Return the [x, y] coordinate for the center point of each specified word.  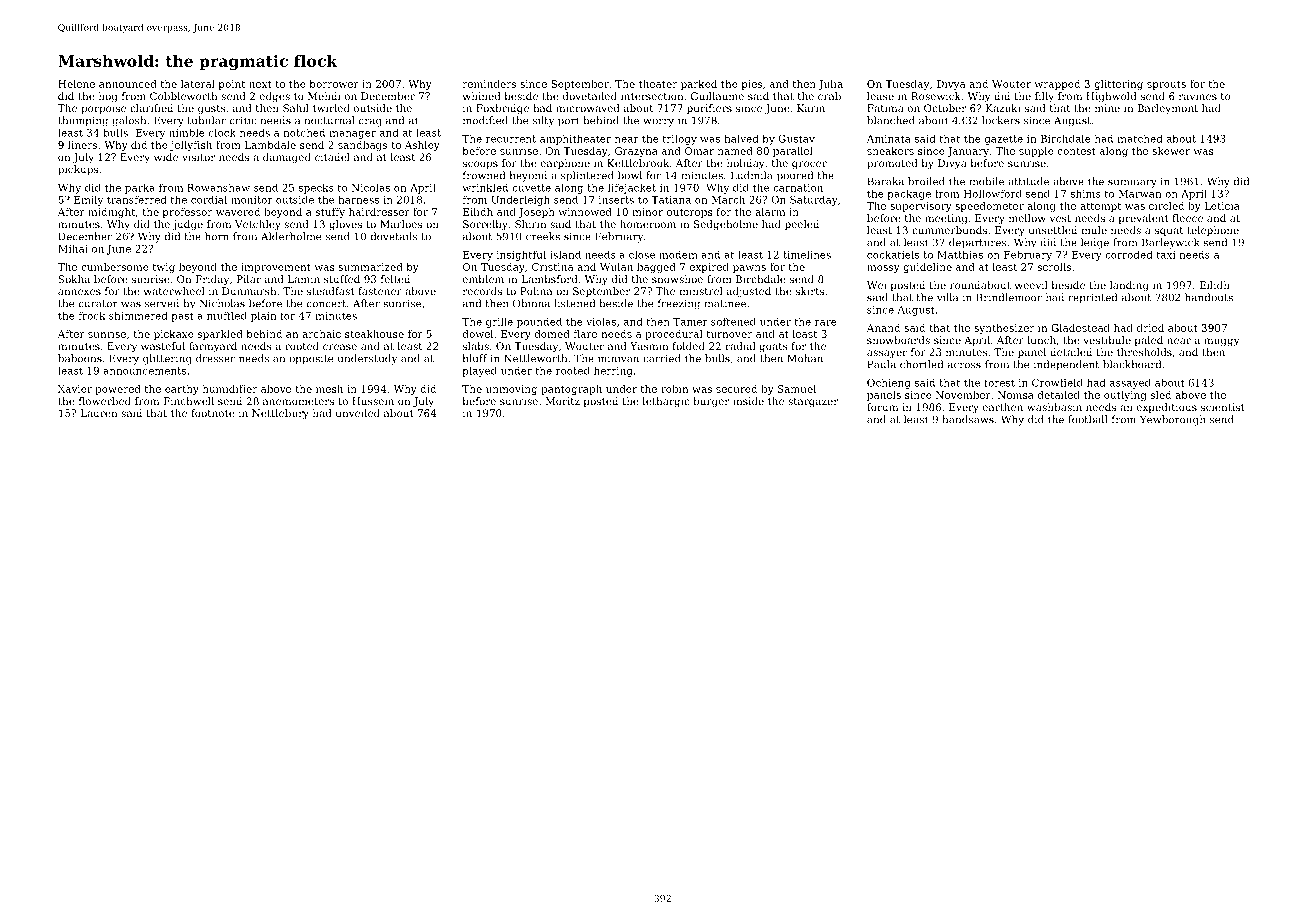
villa [947, 297]
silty [543, 121]
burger [711, 402]
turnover [729, 334]
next [260, 84]
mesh [329, 389]
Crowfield [1057, 383]
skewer [1171, 151]
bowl [630, 175]
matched [1140, 139]
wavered [238, 212]
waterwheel [174, 291]
